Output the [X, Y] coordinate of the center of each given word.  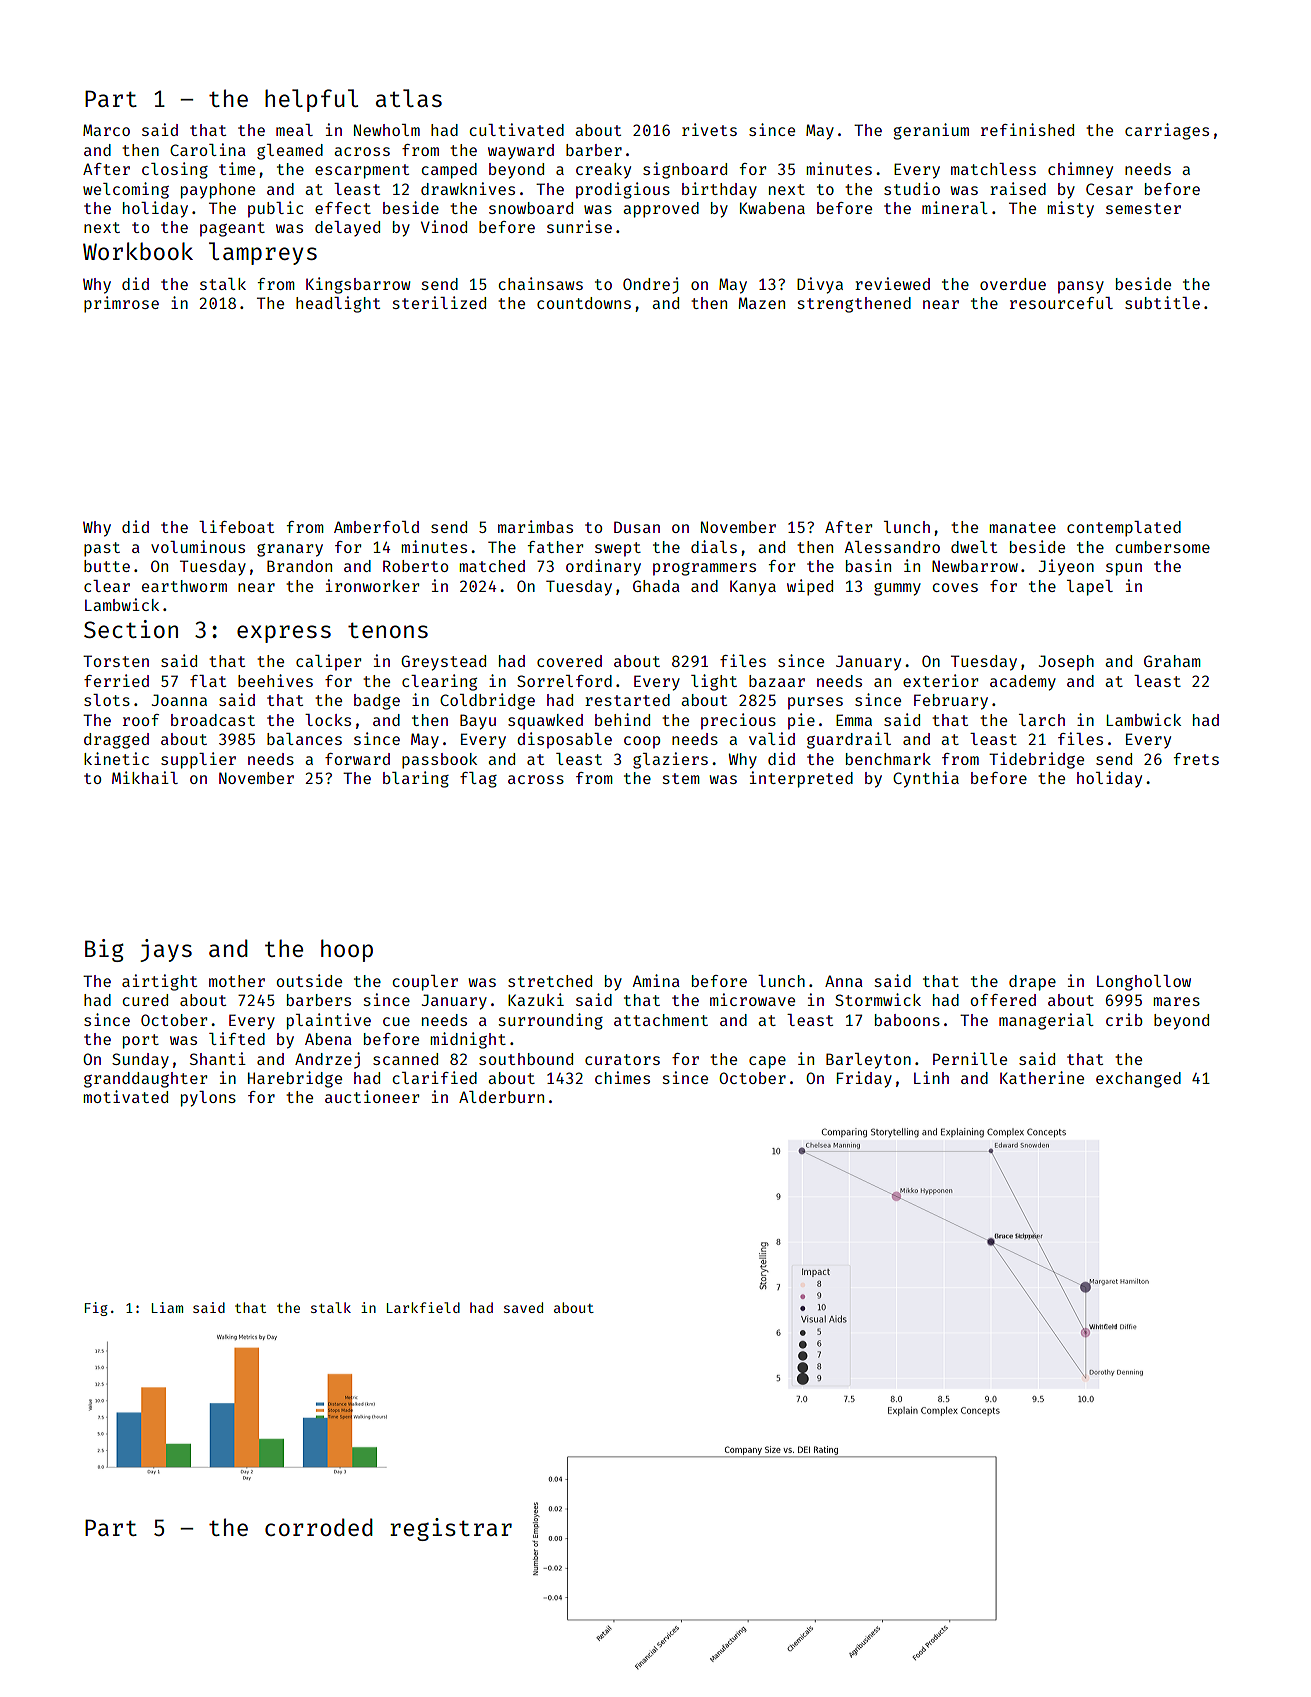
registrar [451, 1529]
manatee [1022, 527]
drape [1032, 983]
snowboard [531, 208]
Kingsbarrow [358, 285]
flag [478, 780]
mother [237, 981]
